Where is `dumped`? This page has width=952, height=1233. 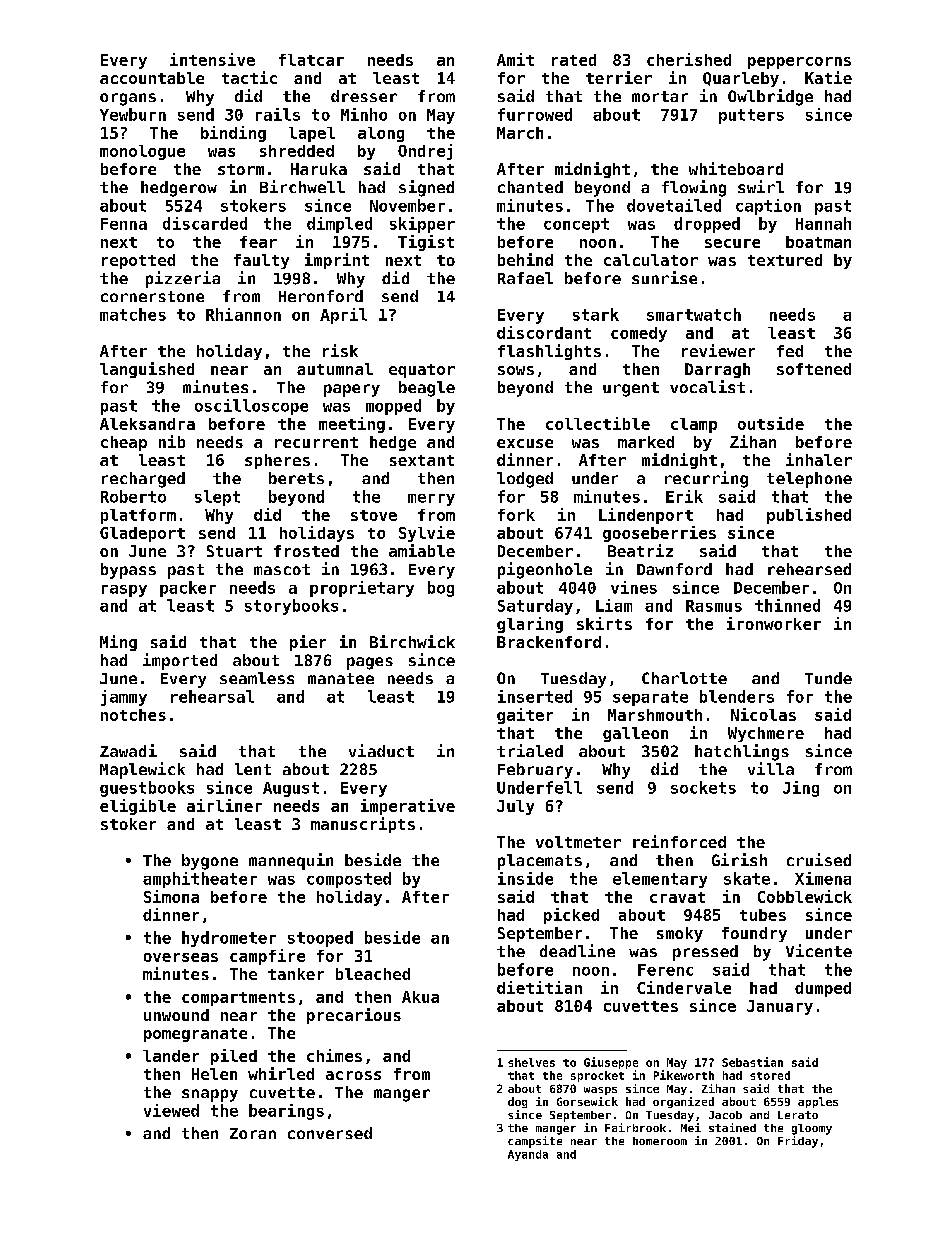
dumped is located at coordinates (823, 989).
